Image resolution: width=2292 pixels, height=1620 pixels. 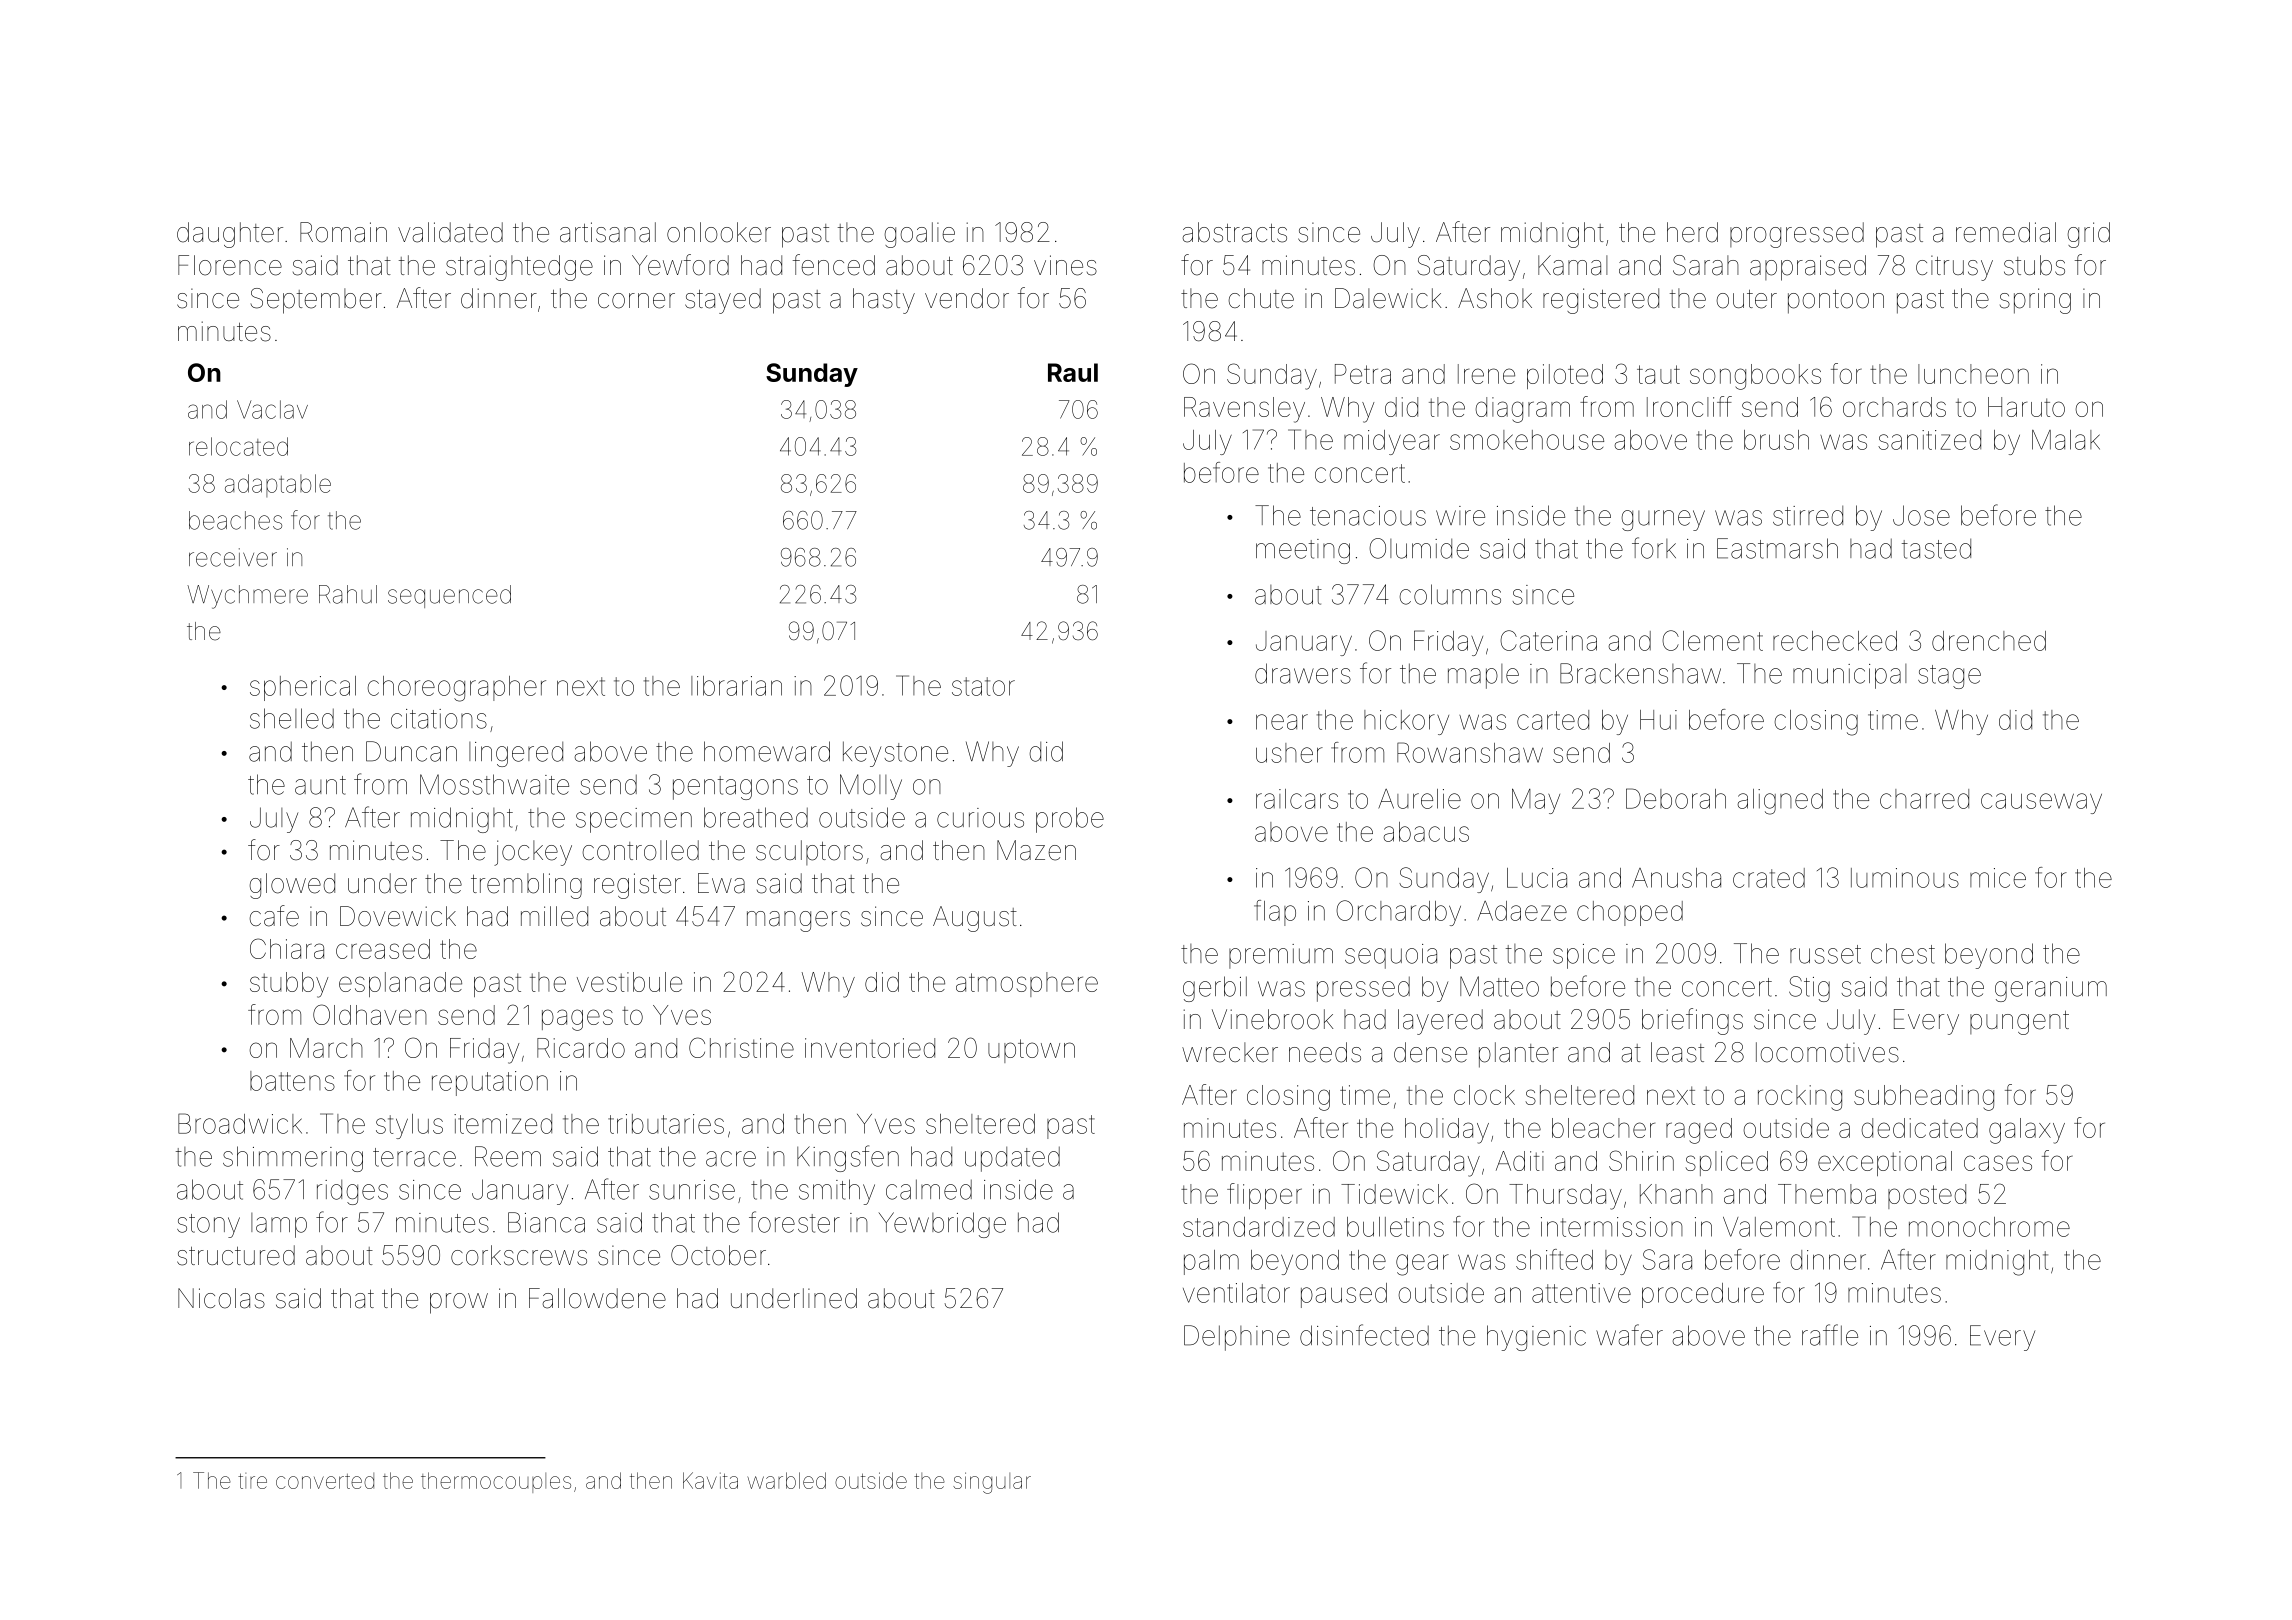 I want to click on validated, so click(x=450, y=232).
